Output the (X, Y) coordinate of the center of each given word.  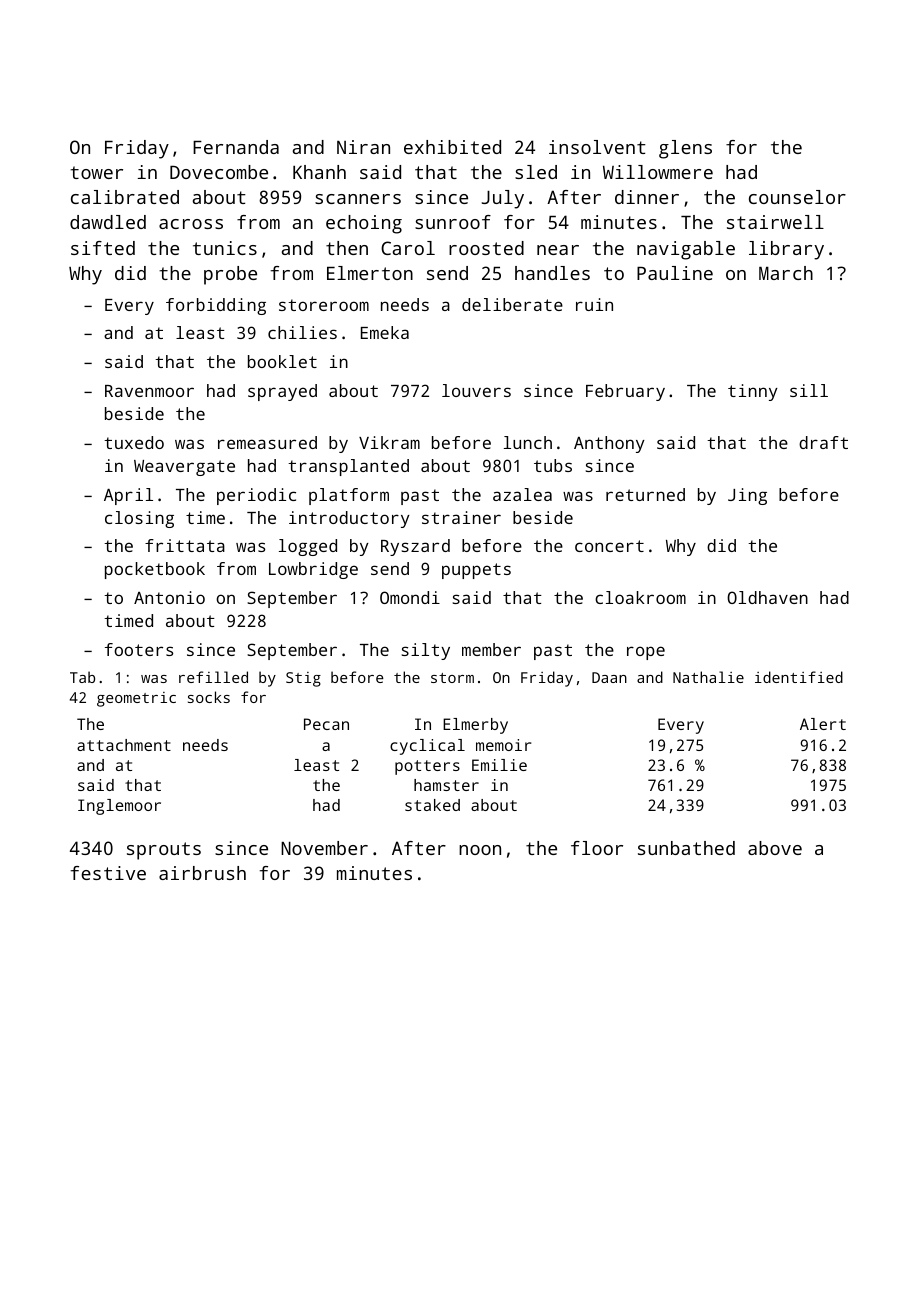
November (324, 848)
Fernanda (236, 147)
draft (823, 442)
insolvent (597, 147)
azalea (522, 494)
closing (139, 519)
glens (685, 149)
